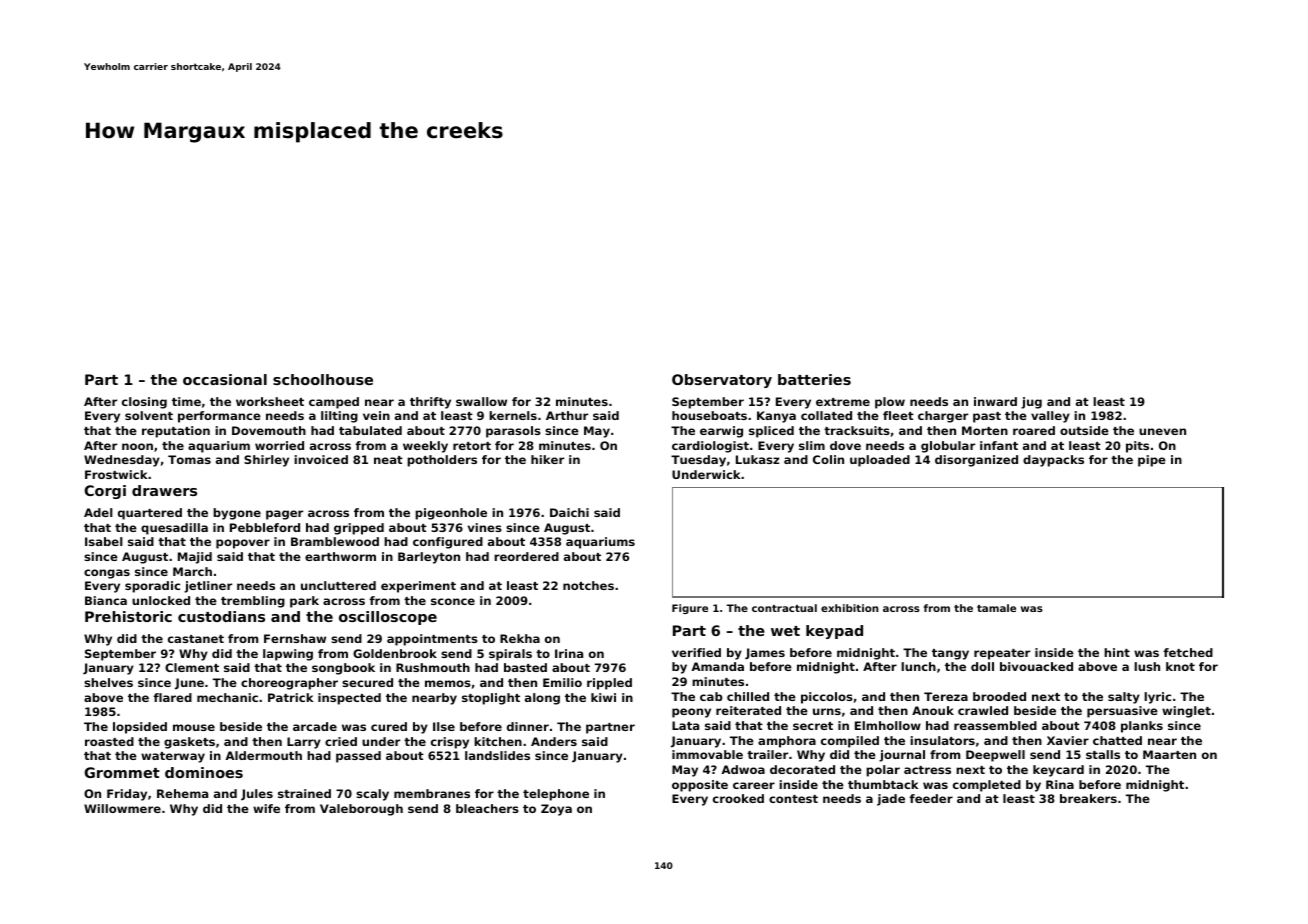 The image size is (1308, 924). Describe the element at coordinates (225, 379) in the screenshot. I see `occasional` at that location.
